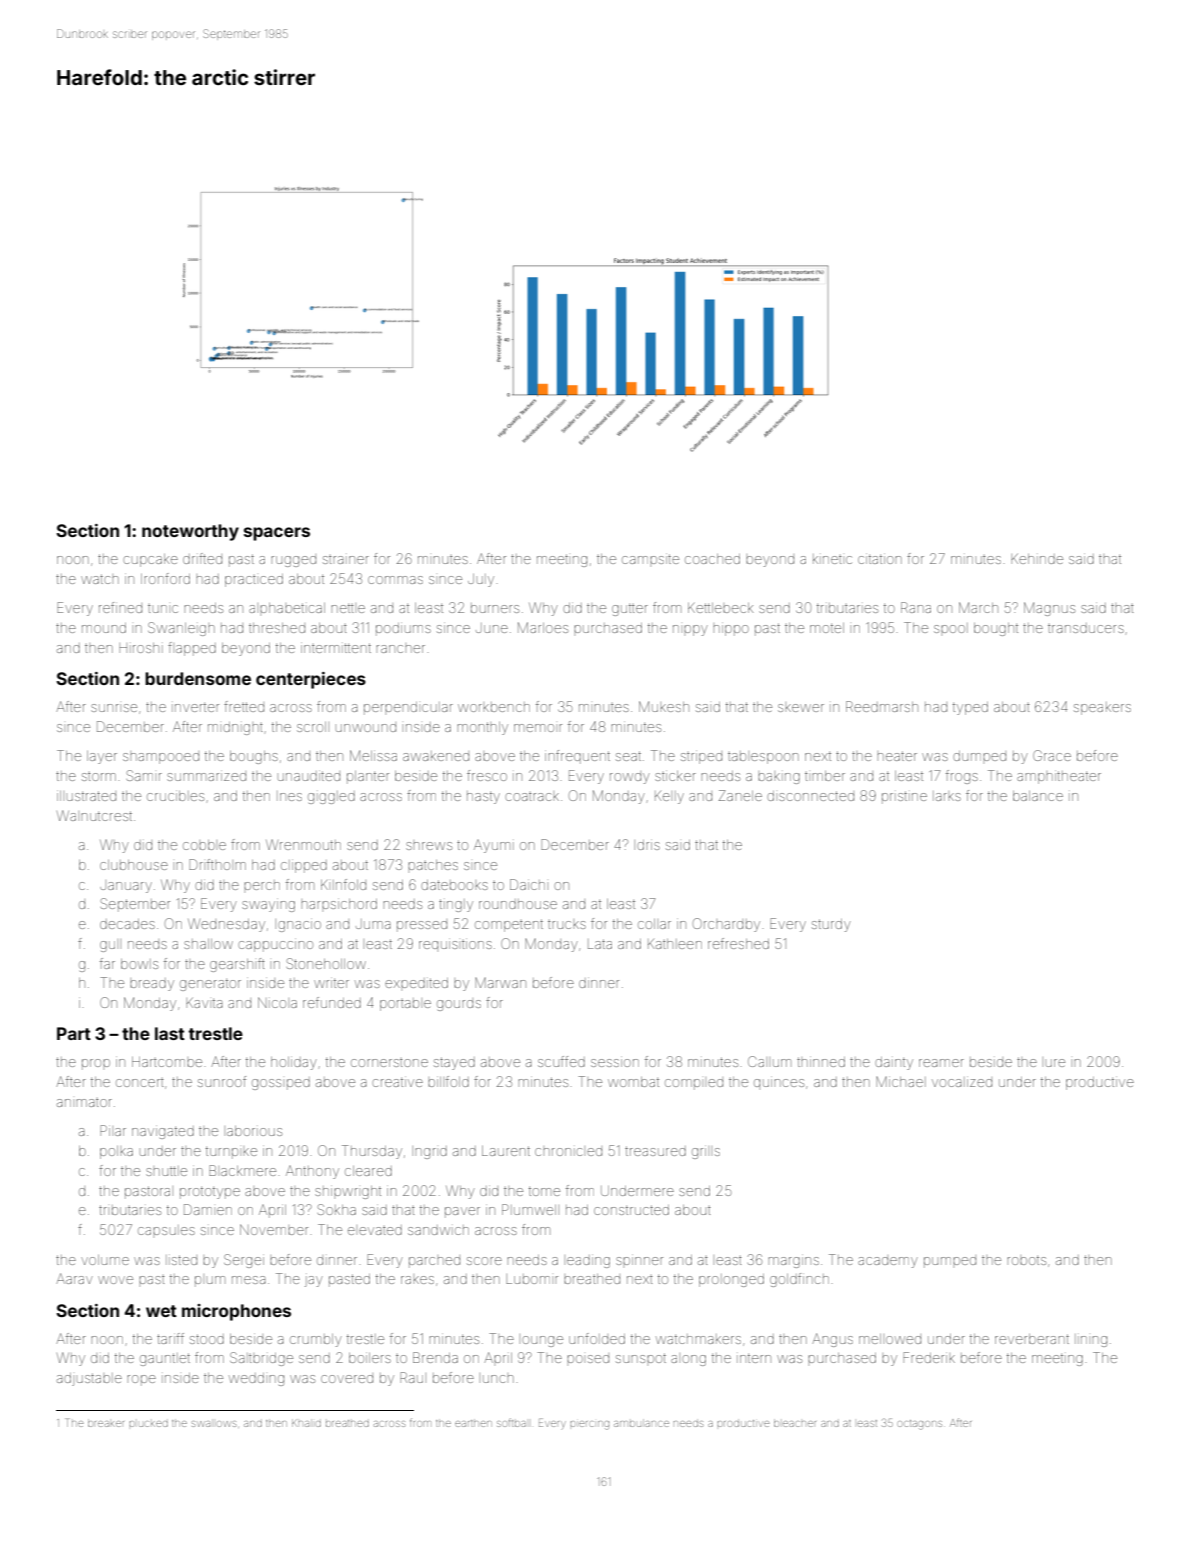  Describe the element at coordinates (1032, 1339) in the page. I see `reverberant` at that location.
